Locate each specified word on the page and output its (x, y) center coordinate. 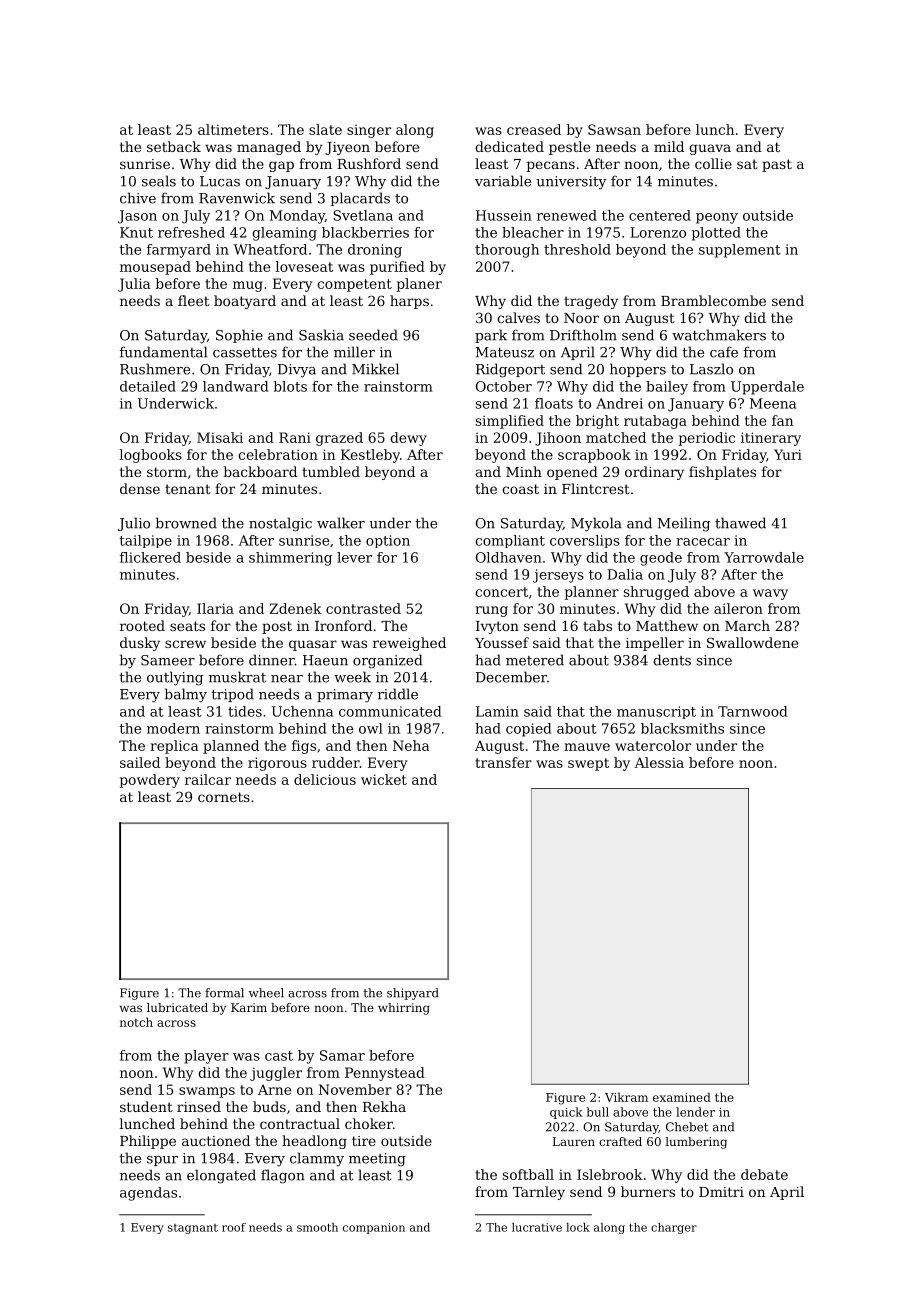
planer (419, 285)
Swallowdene (752, 642)
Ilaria (215, 608)
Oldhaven (509, 557)
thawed (740, 523)
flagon (283, 1176)
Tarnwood (752, 711)
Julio (134, 524)
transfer (503, 762)
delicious (325, 779)
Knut (136, 232)
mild (669, 146)
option (388, 541)
